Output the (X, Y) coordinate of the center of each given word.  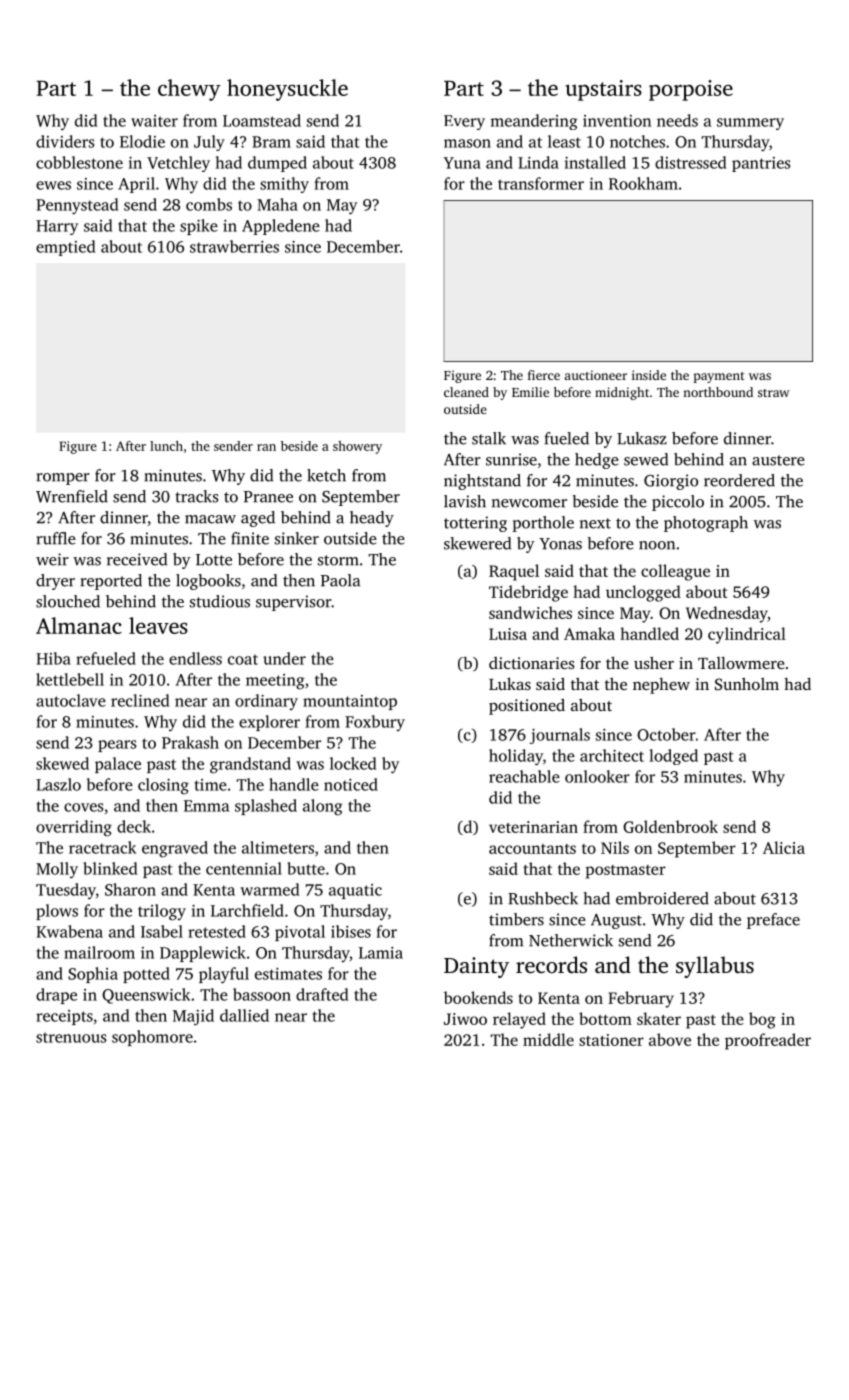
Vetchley (178, 164)
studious (220, 601)
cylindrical (747, 635)
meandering (534, 122)
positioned (527, 707)
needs (677, 120)
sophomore (152, 1038)
